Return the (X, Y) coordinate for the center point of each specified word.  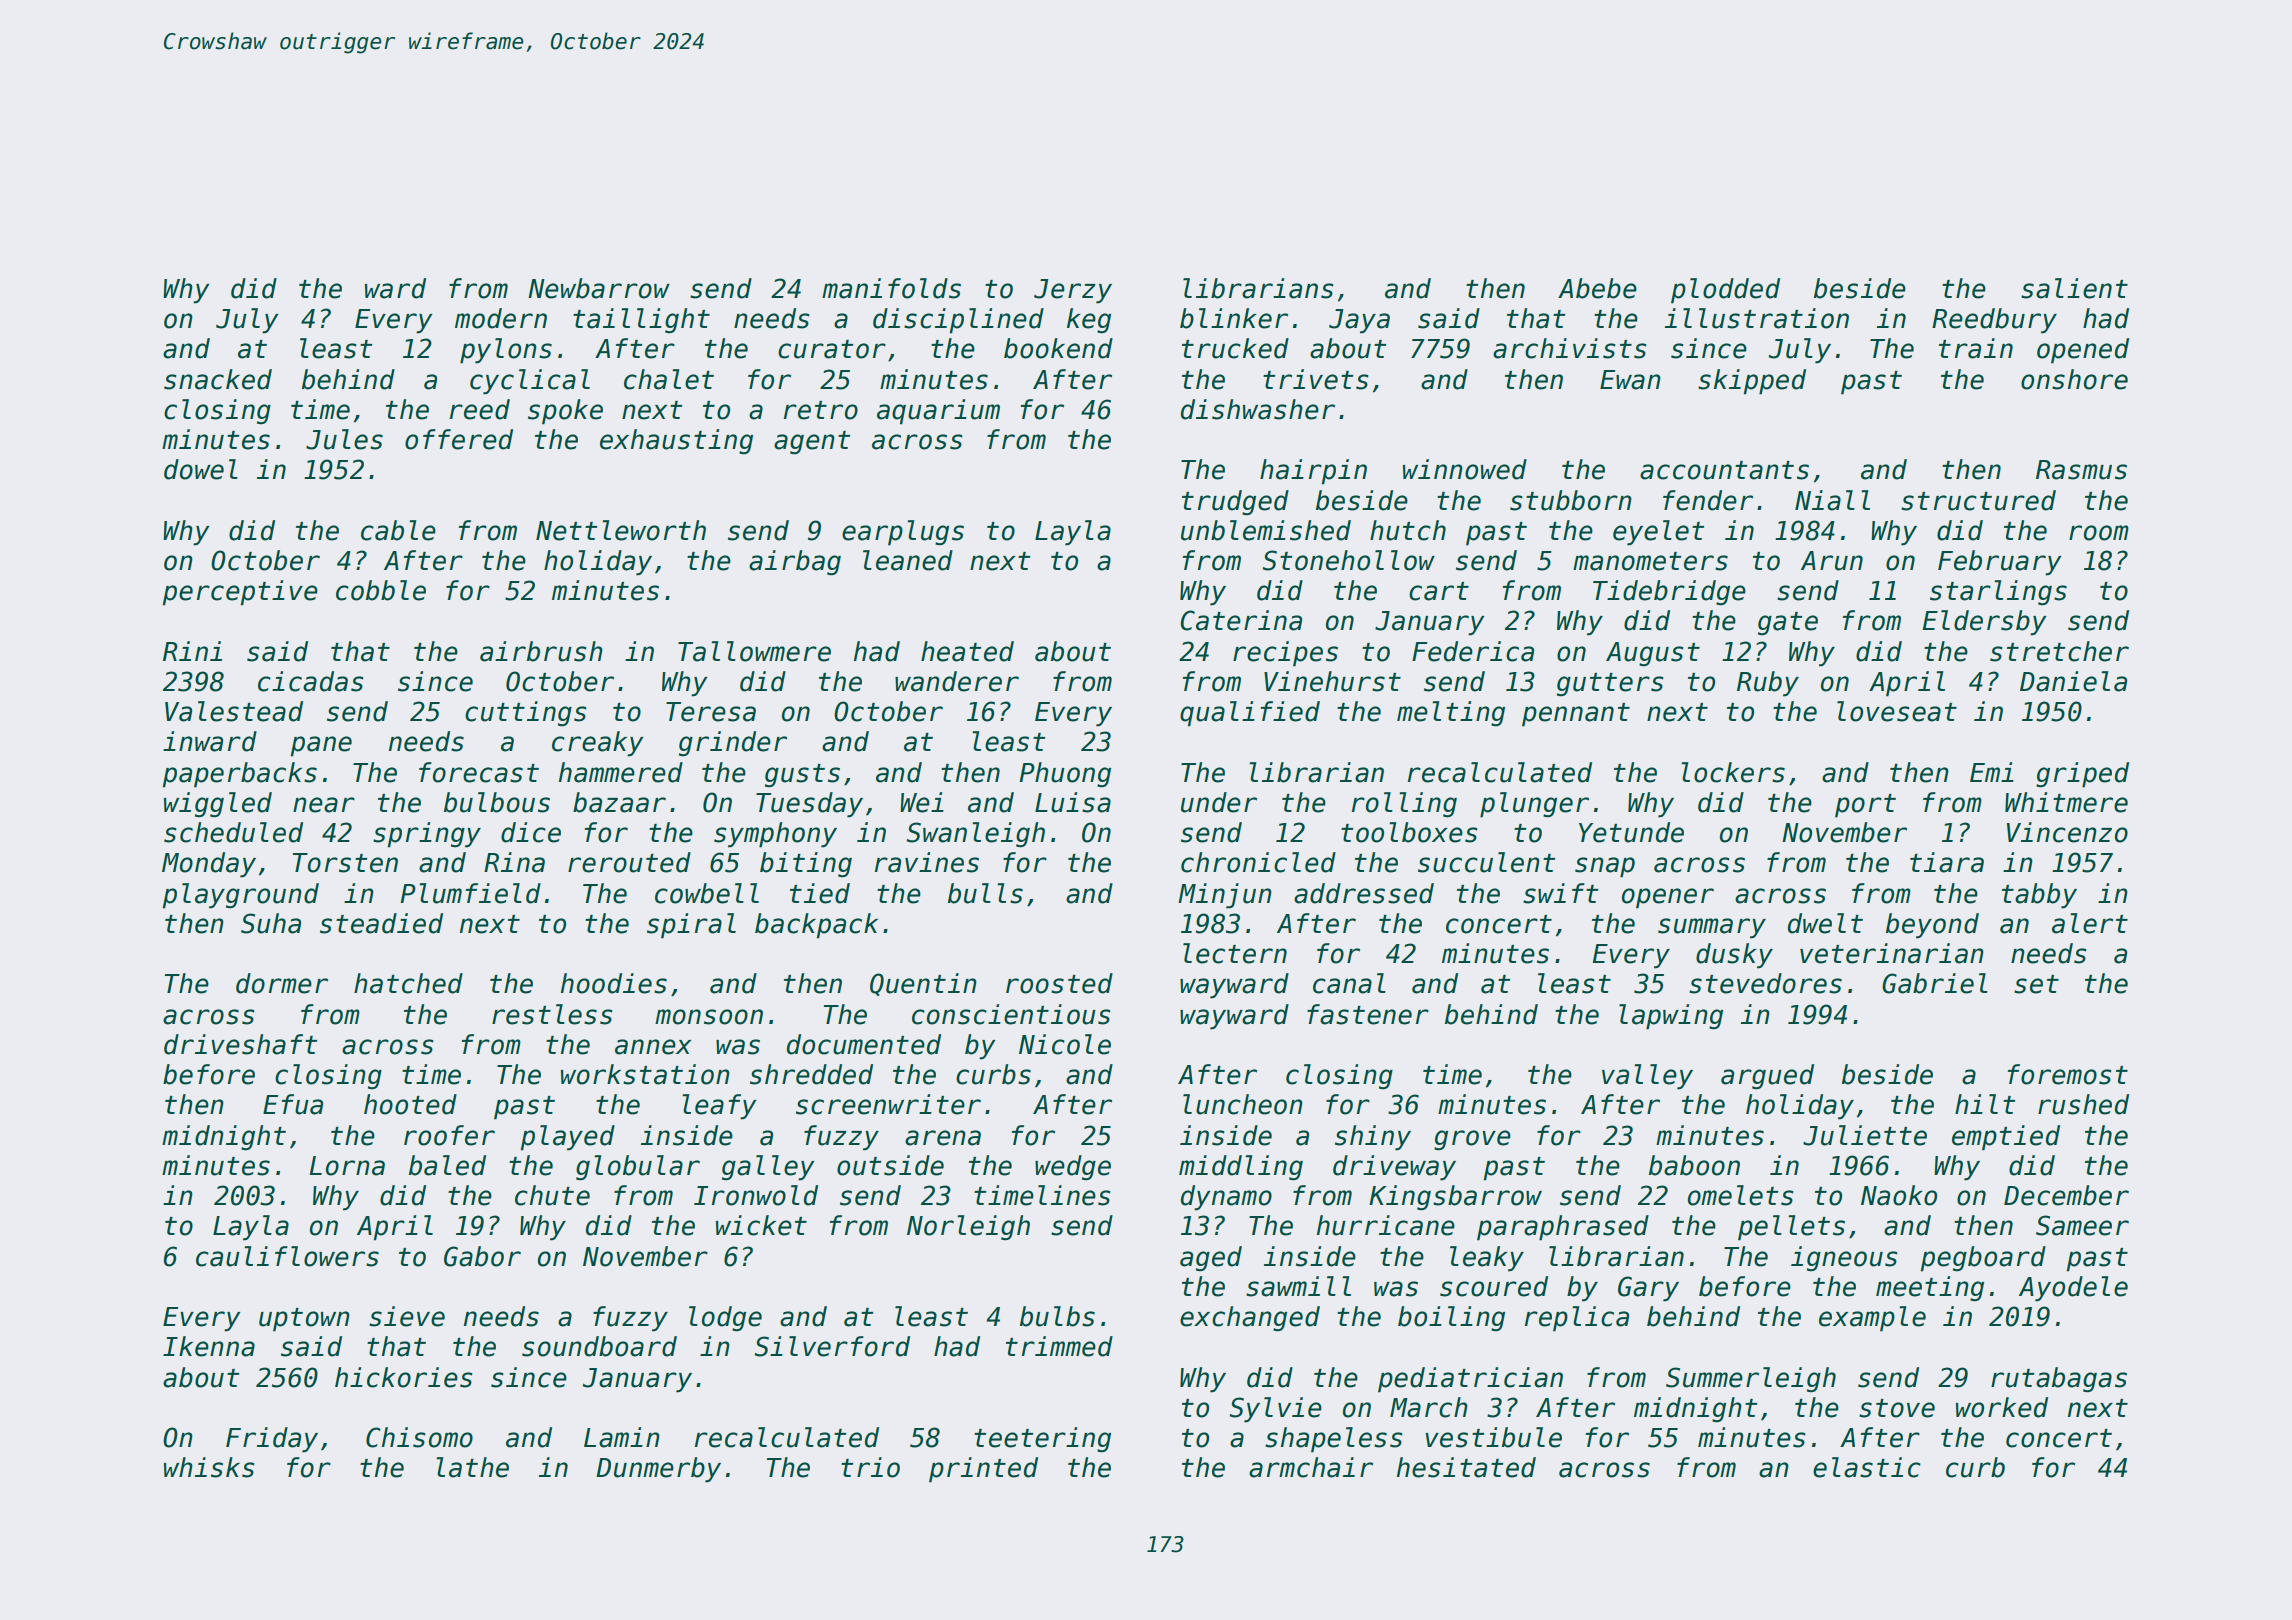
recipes (1285, 654)
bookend (1058, 348)
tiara (1947, 862)
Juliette (1865, 1135)
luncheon (1243, 1104)
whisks (209, 1467)
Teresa (711, 712)
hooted (410, 1104)
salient (2074, 288)
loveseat (1897, 711)
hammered (621, 772)
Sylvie (1276, 1410)
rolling (1404, 805)
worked (2002, 1407)
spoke (565, 412)
